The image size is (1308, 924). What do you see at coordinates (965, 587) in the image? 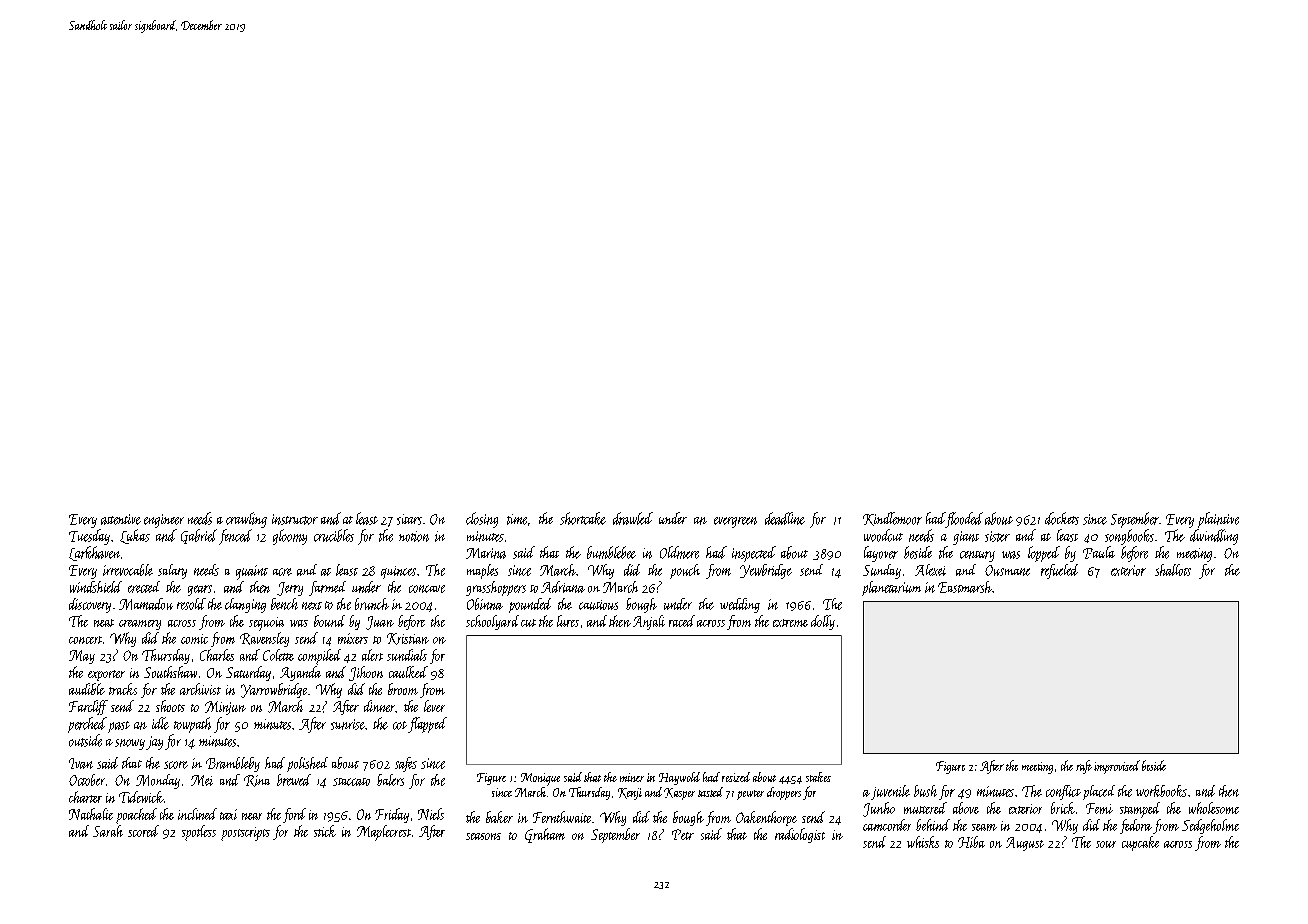
I see `Eastmarsh` at bounding box center [965, 587].
